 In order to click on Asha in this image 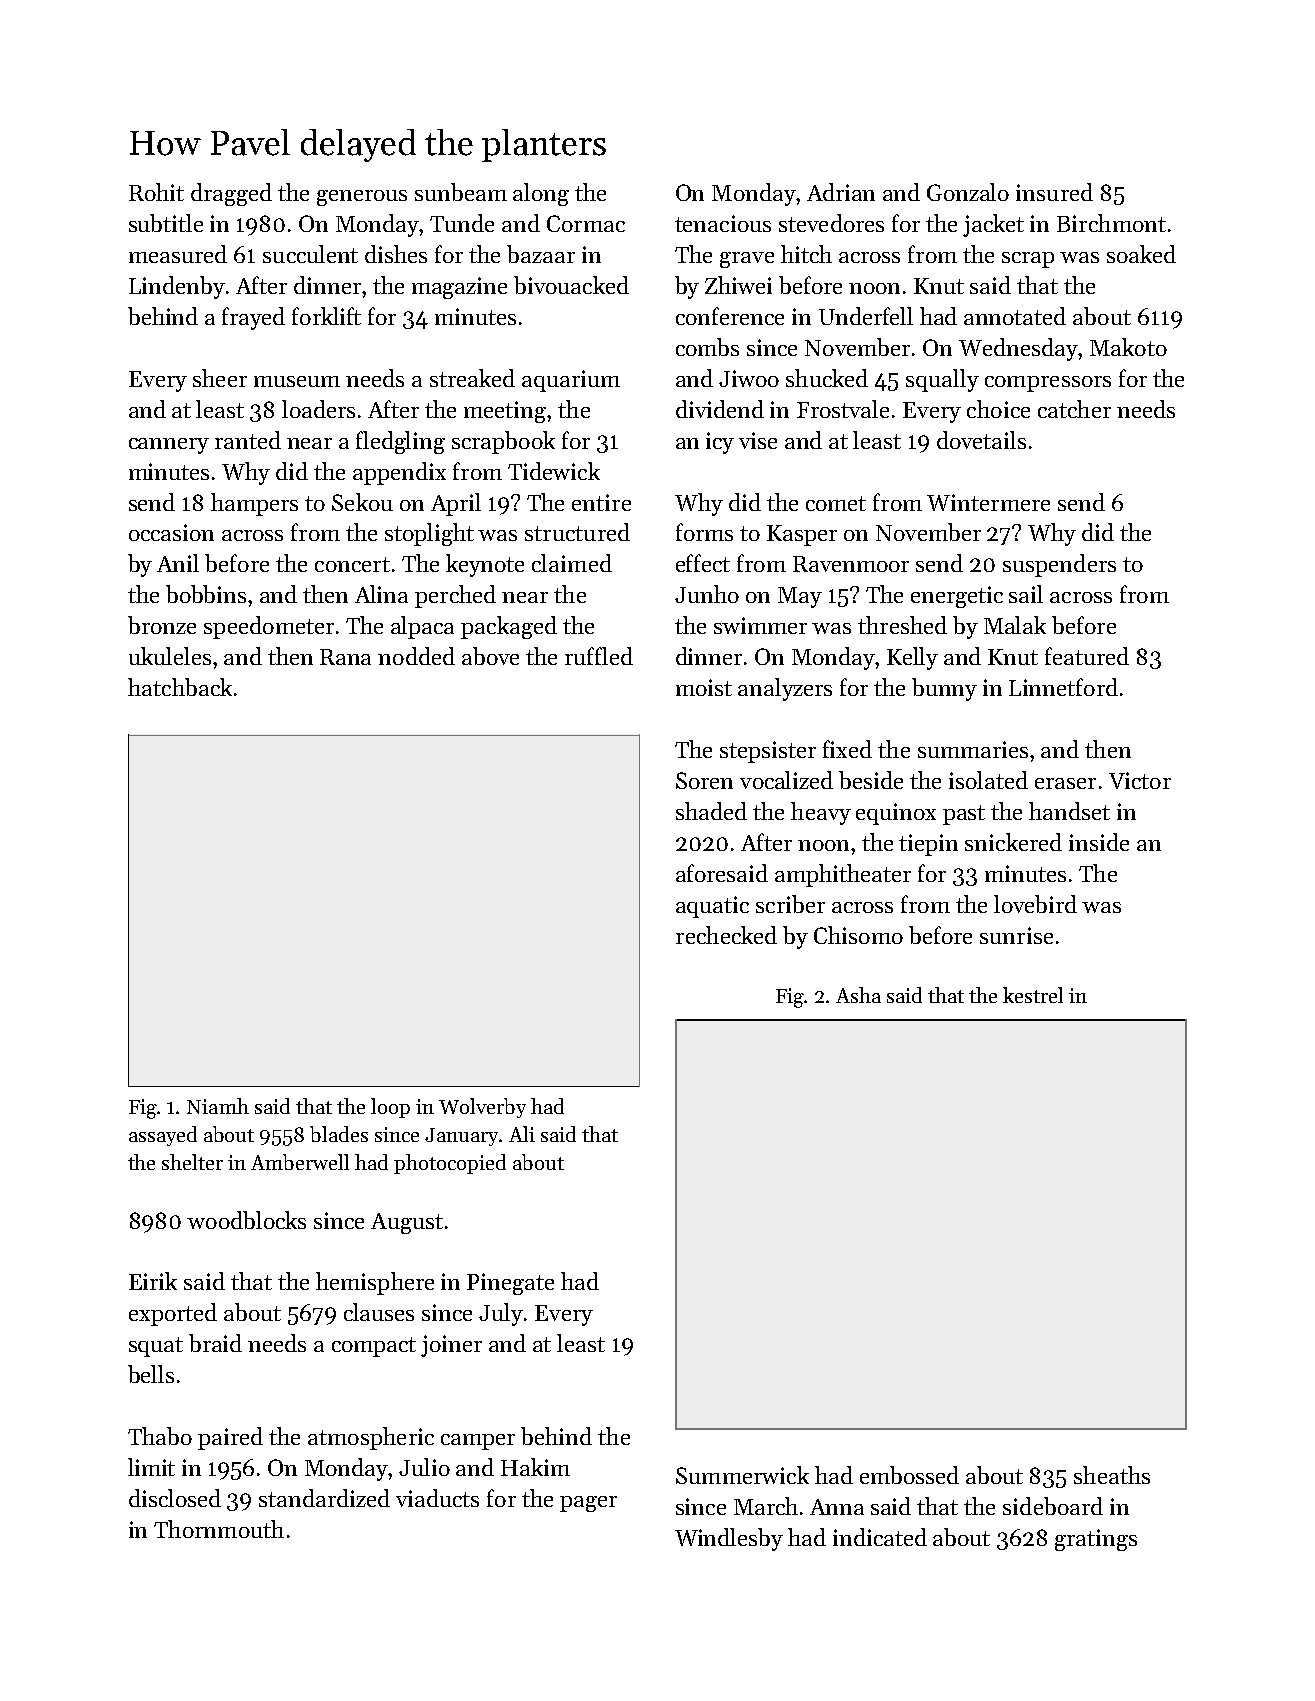, I will do `click(858, 995)`.
